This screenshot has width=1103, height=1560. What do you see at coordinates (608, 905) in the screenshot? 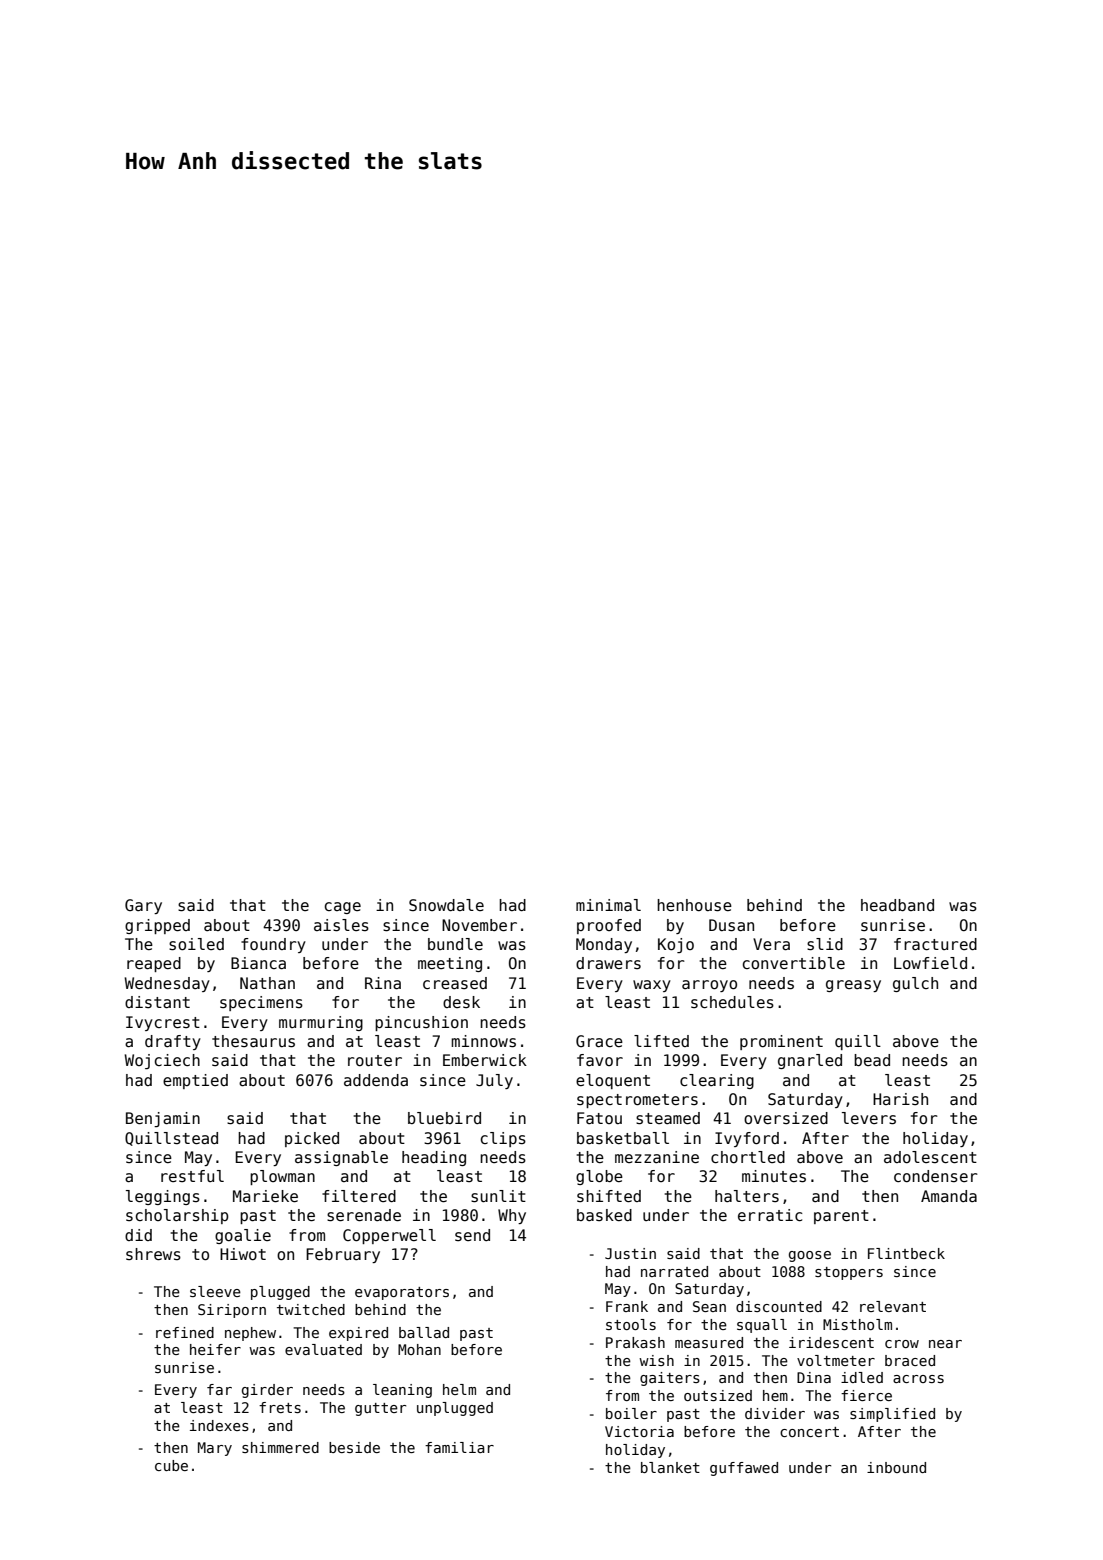
I see `minimal` at bounding box center [608, 905].
